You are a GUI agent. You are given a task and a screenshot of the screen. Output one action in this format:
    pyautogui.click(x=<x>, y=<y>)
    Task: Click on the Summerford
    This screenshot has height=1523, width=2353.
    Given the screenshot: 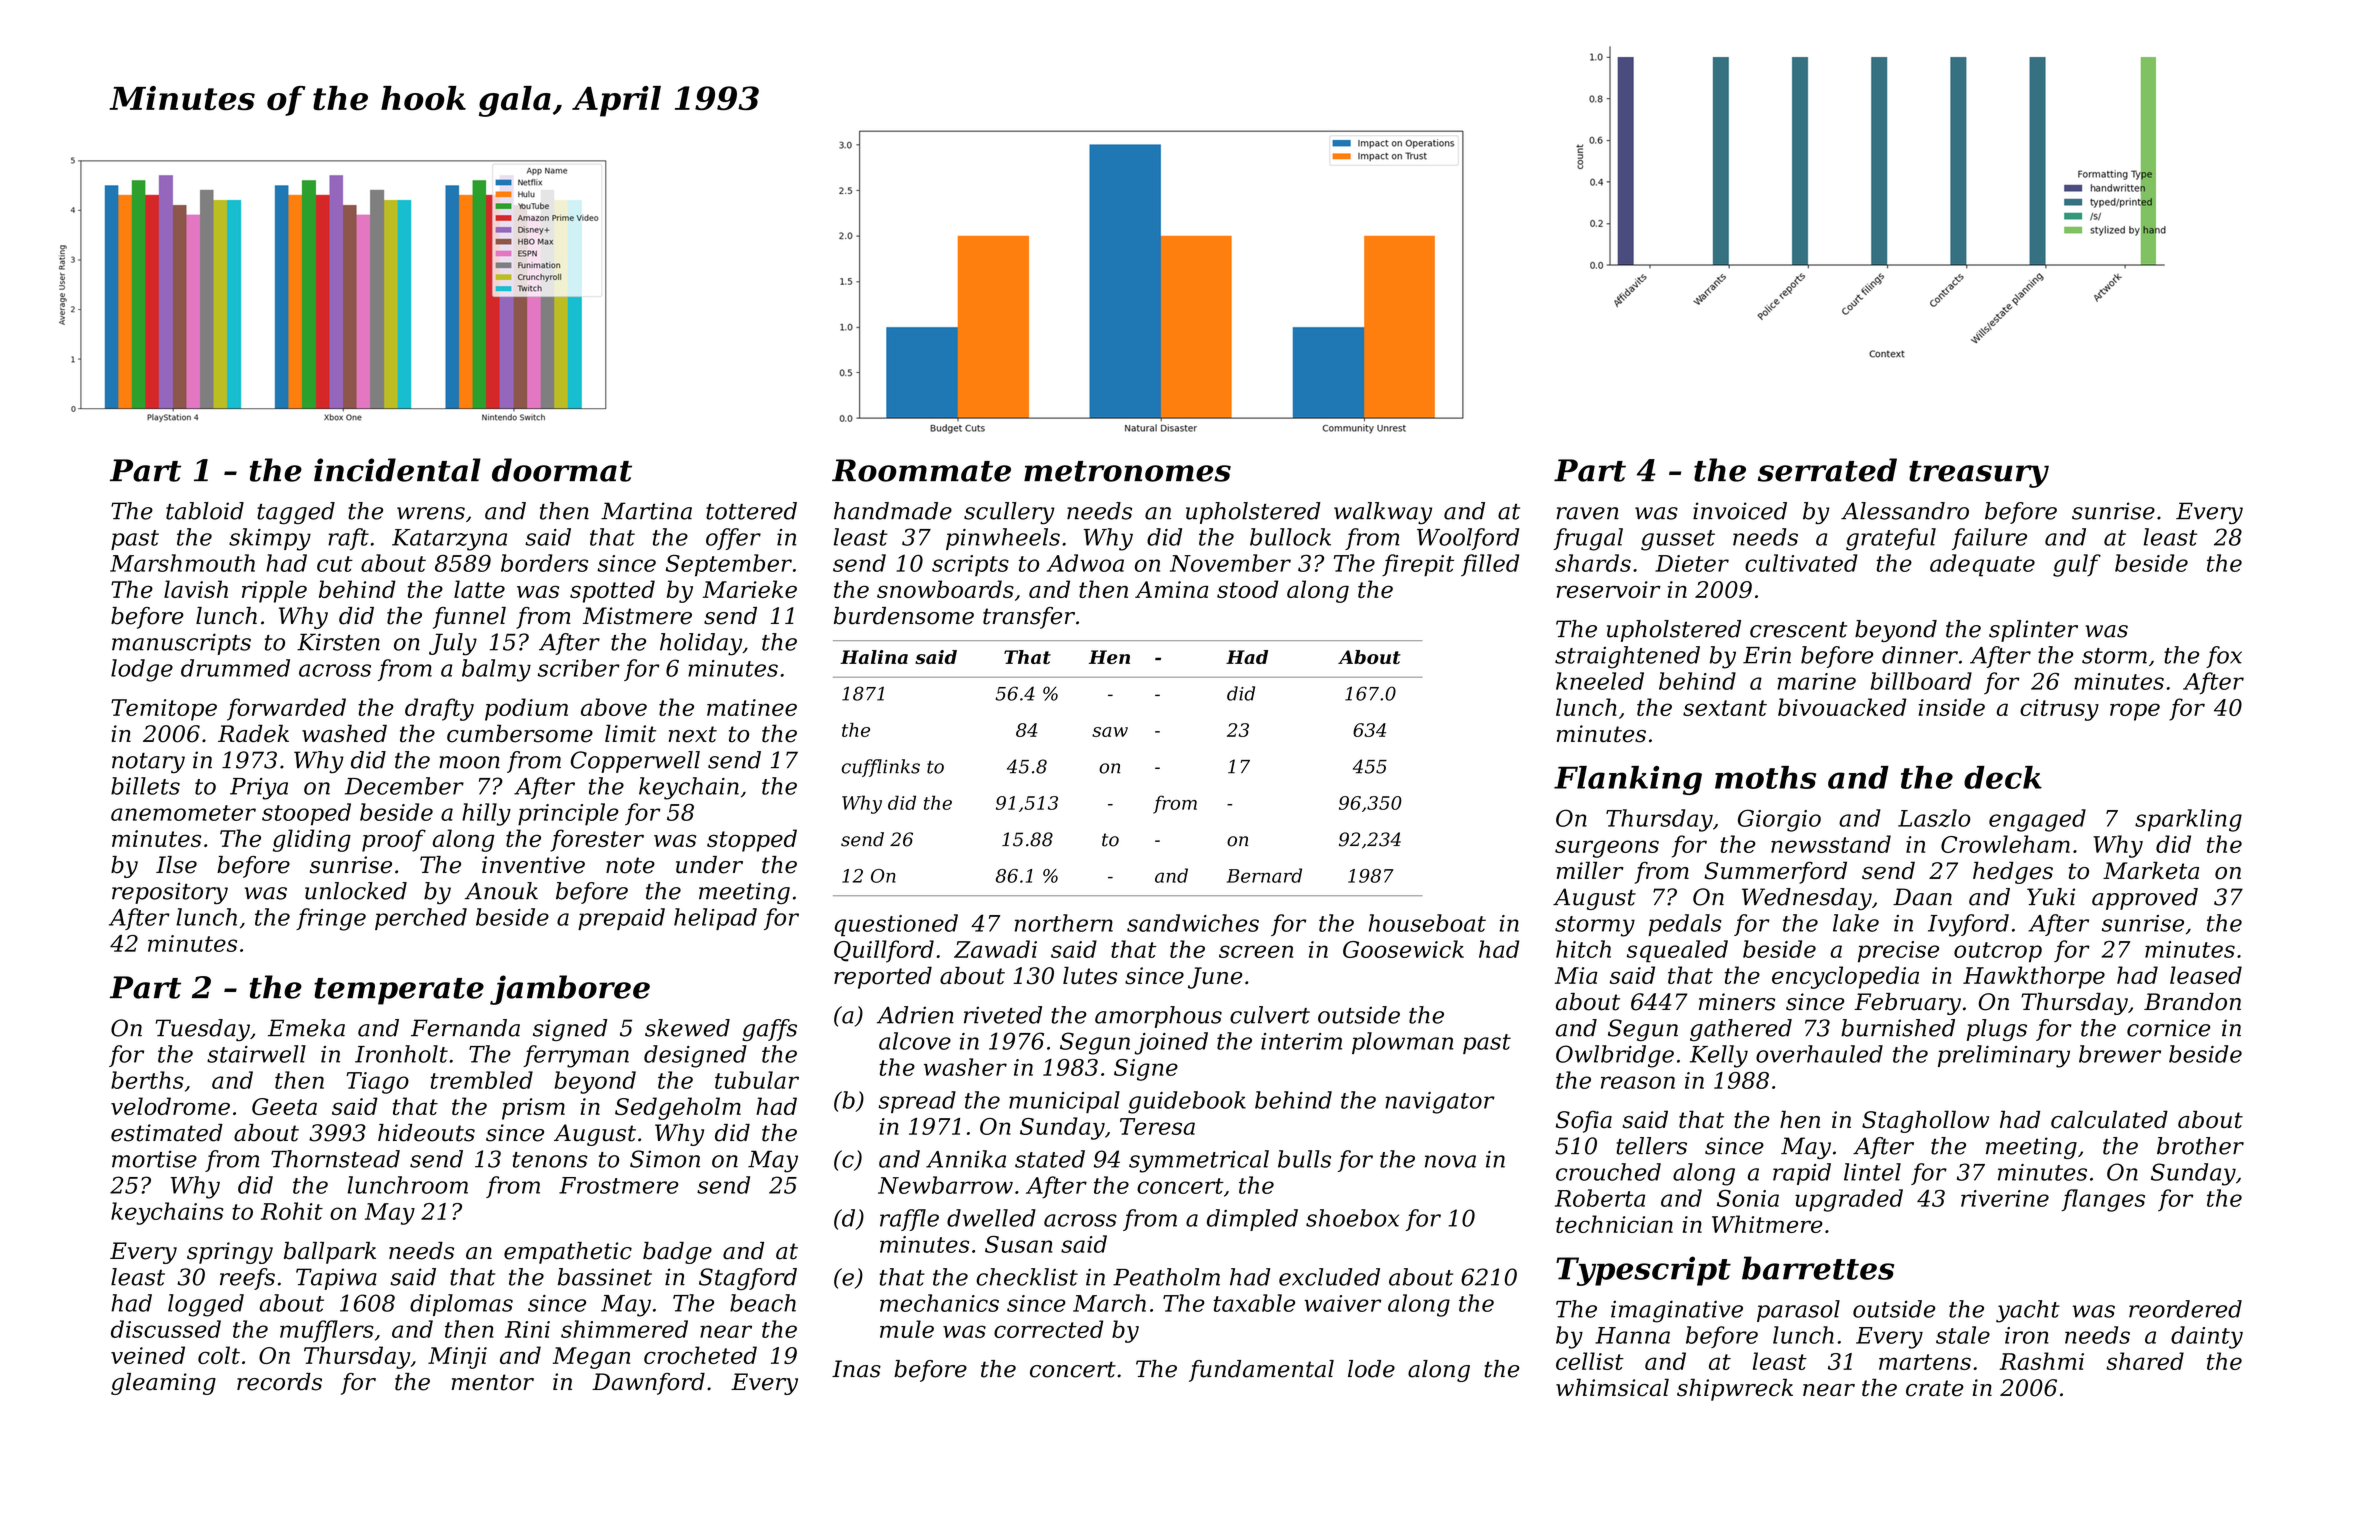 What is the action you would take?
    pyautogui.click(x=1775, y=872)
